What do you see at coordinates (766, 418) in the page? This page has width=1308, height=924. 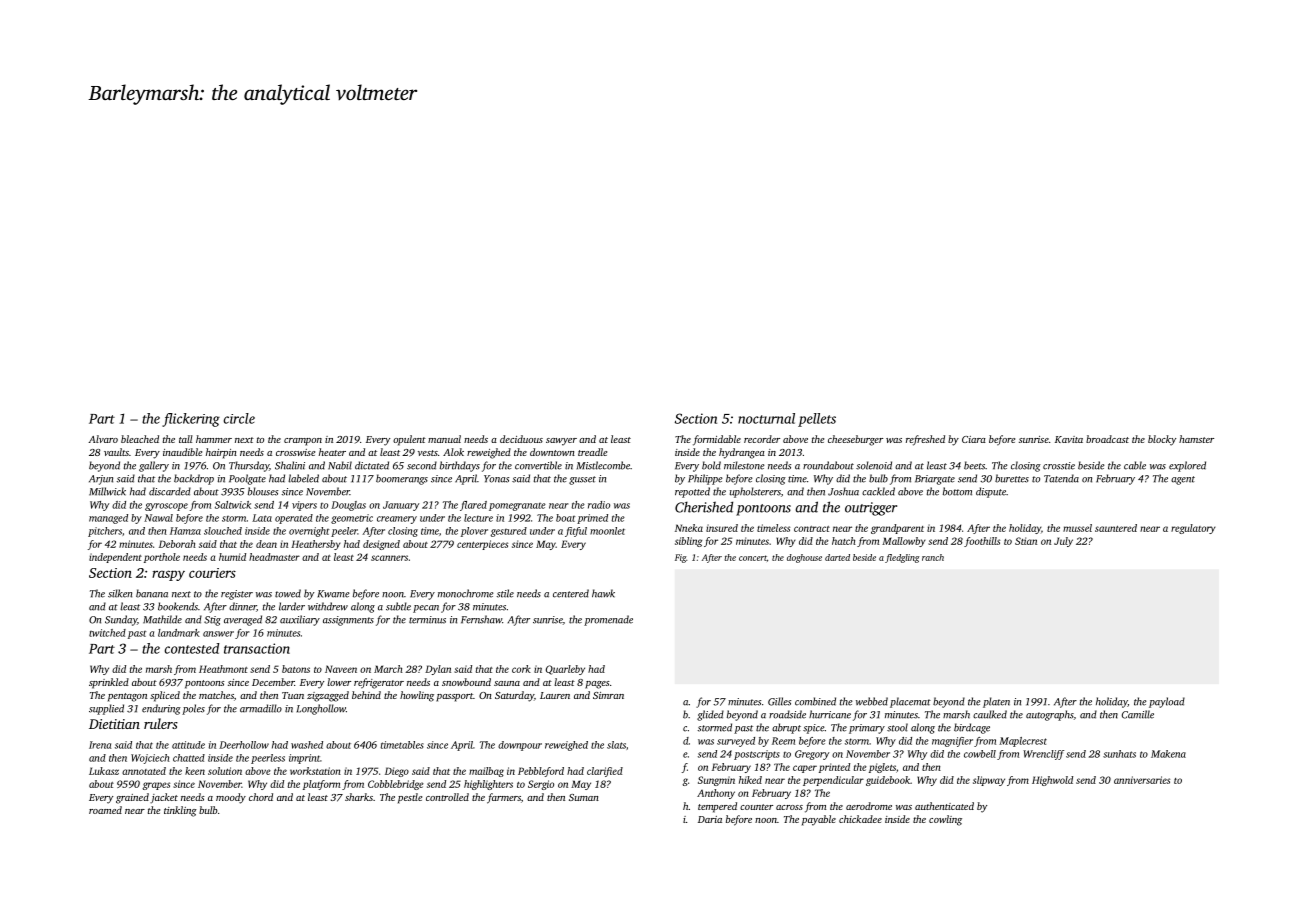 I see `nocturnal` at bounding box center [766, 418].
